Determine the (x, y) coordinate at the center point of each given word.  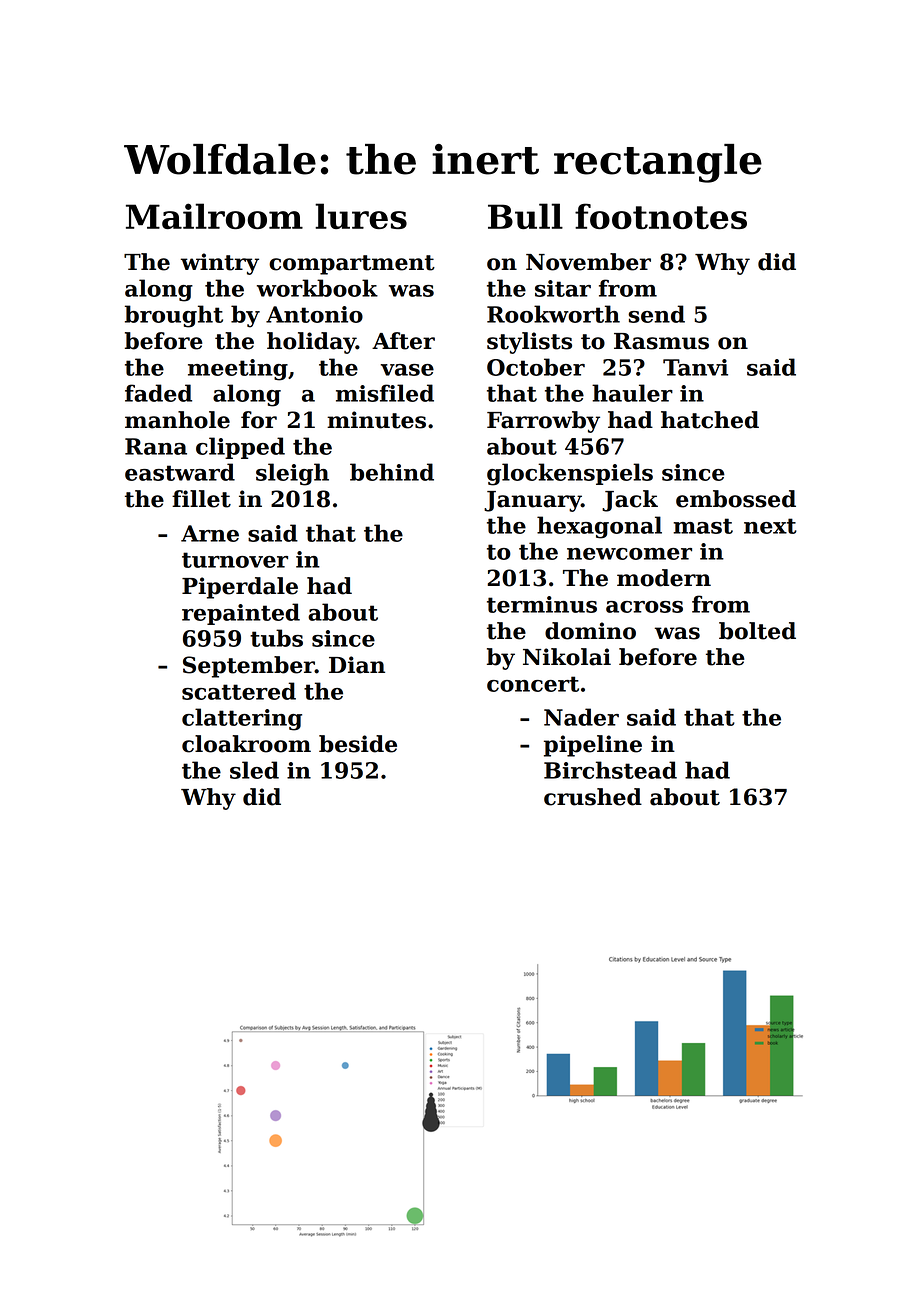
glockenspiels (570, 474)
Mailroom (214, 216)
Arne (210, 533)
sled (254, 770)
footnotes (661, 216)
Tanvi (695, 367)
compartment (352, 265)
